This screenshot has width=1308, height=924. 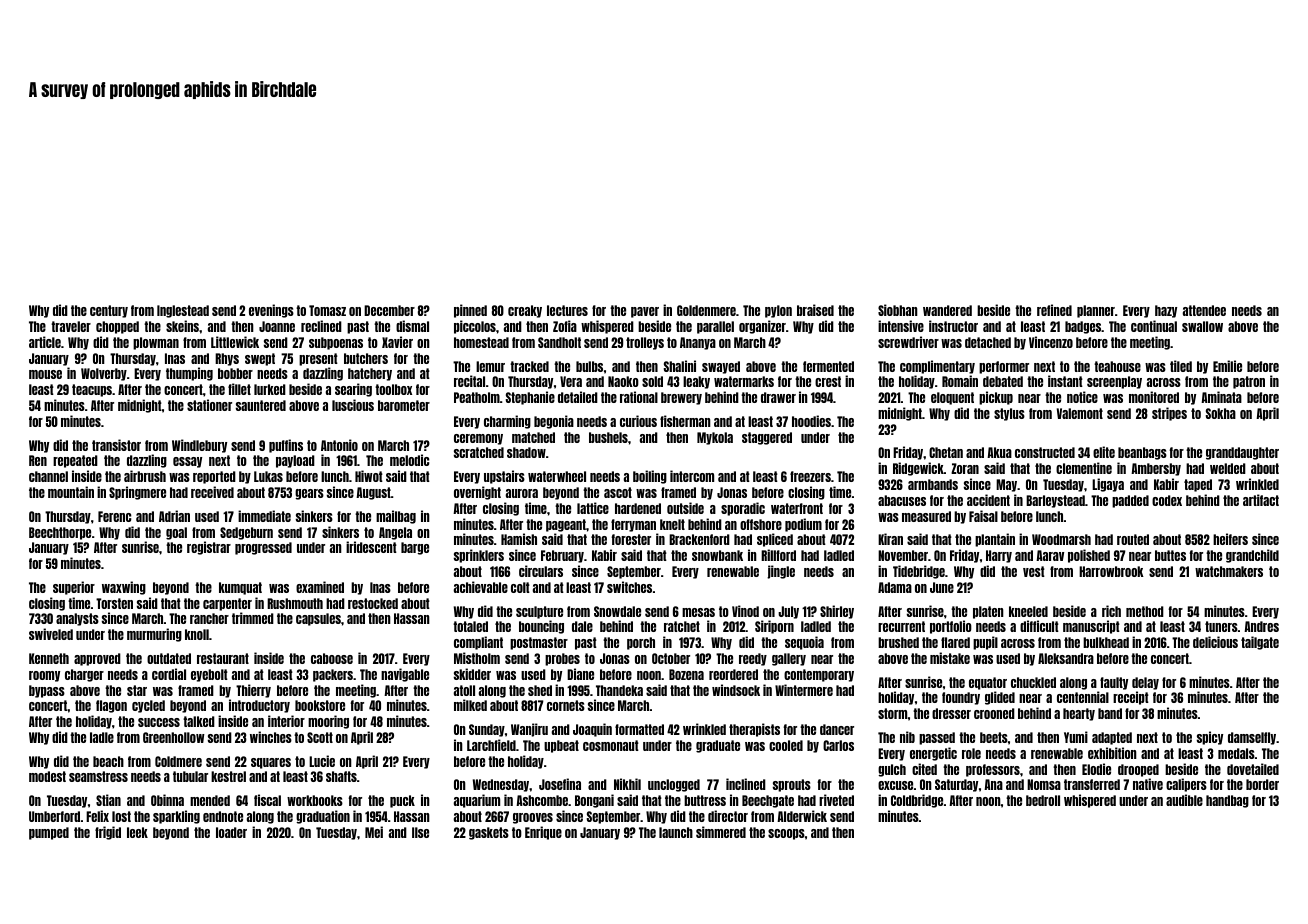 What do you see at coordinates (706, 310) in the screenshot?
I see `Goldenmere` at bounding box center [706, 310].
